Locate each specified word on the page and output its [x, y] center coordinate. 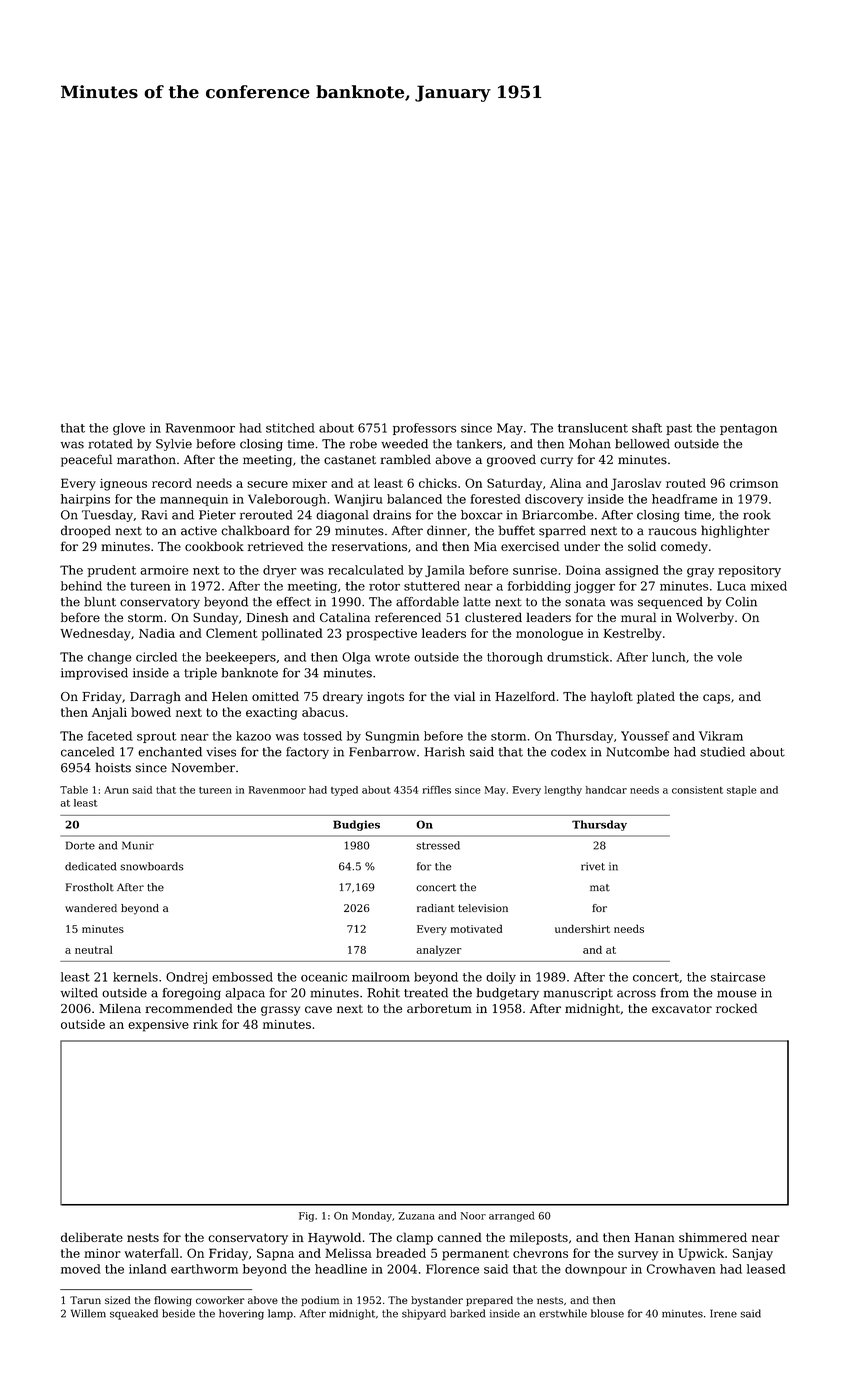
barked [467, 1313]
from [674, 993]
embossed [242, 977]
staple [741, 791]
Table [74, 790]
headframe [684, 499]
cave [318, 1009]
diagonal [342, 516]
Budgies [356, 825]
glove [129, 429]
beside [178, 1313]
